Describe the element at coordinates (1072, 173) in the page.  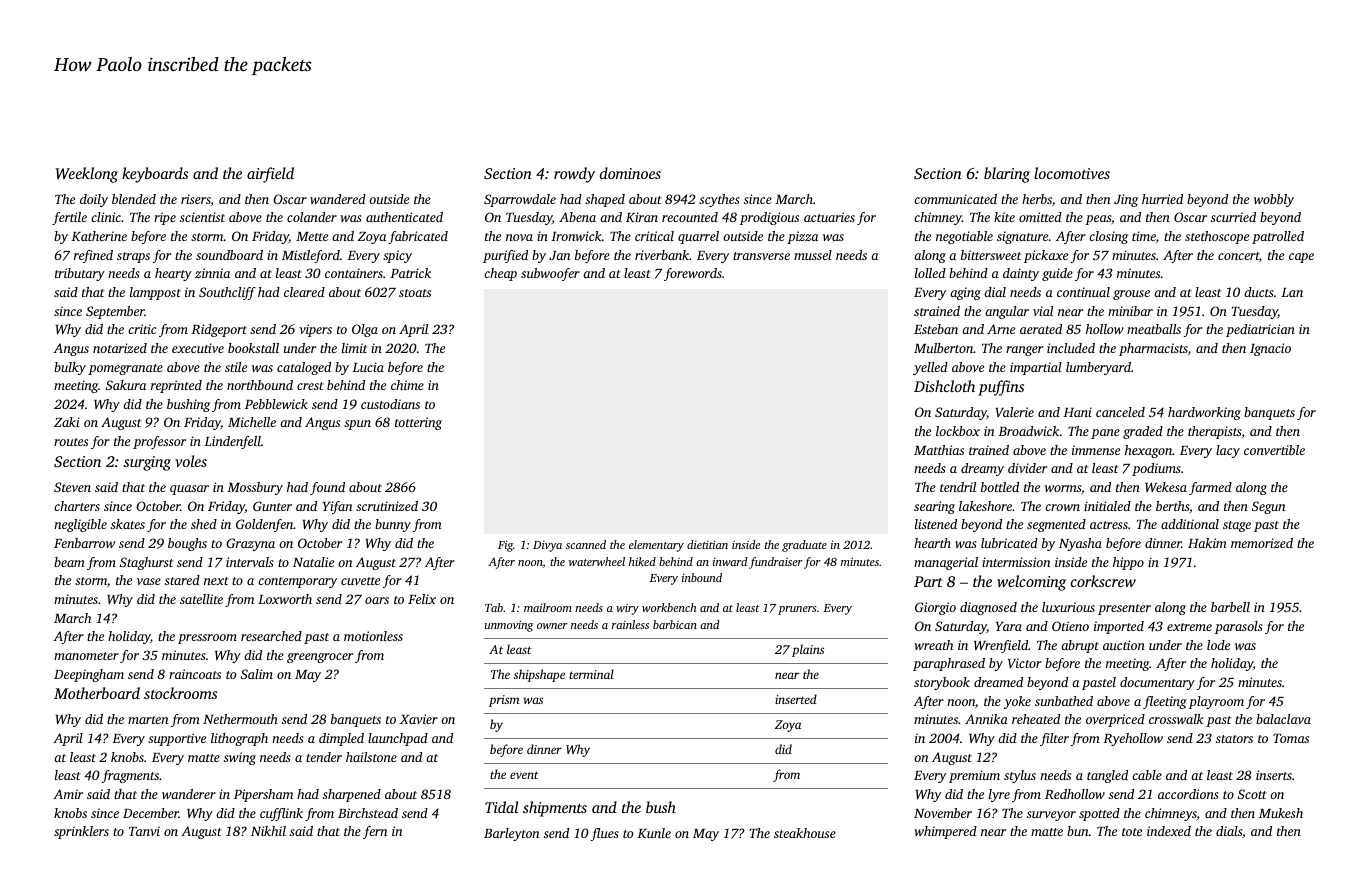
I see `locomotives` at that location.
